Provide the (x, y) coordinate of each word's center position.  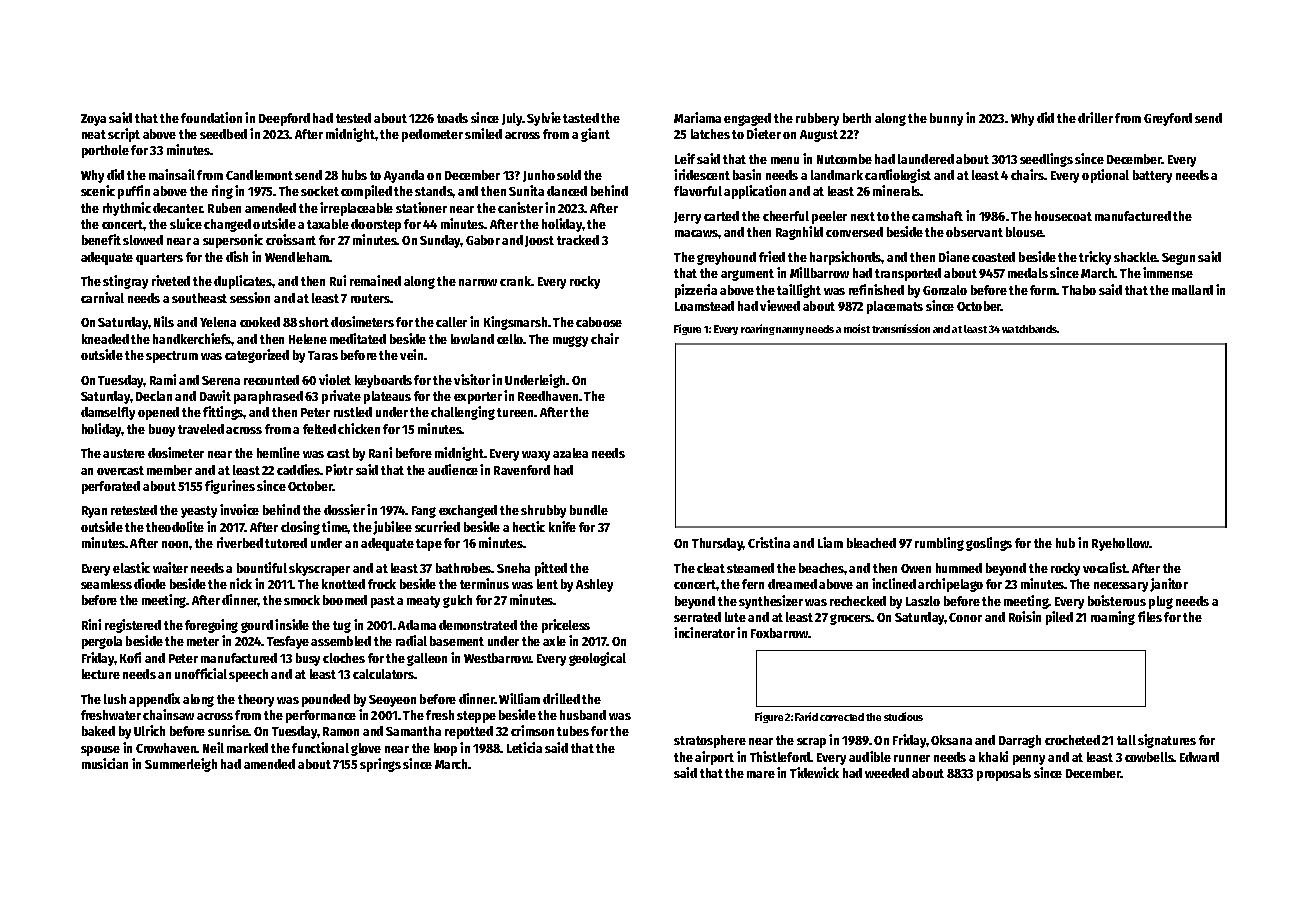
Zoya (93, 120)
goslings (989, 544)
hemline (278, 452)
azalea (570, 453)
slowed (143, 240)
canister (520, 207)
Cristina (769, 542)
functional (320, 747)
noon (175, 544)
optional (1105, 176)
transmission (901, 328)
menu (785, 160)
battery (1152, 176)
